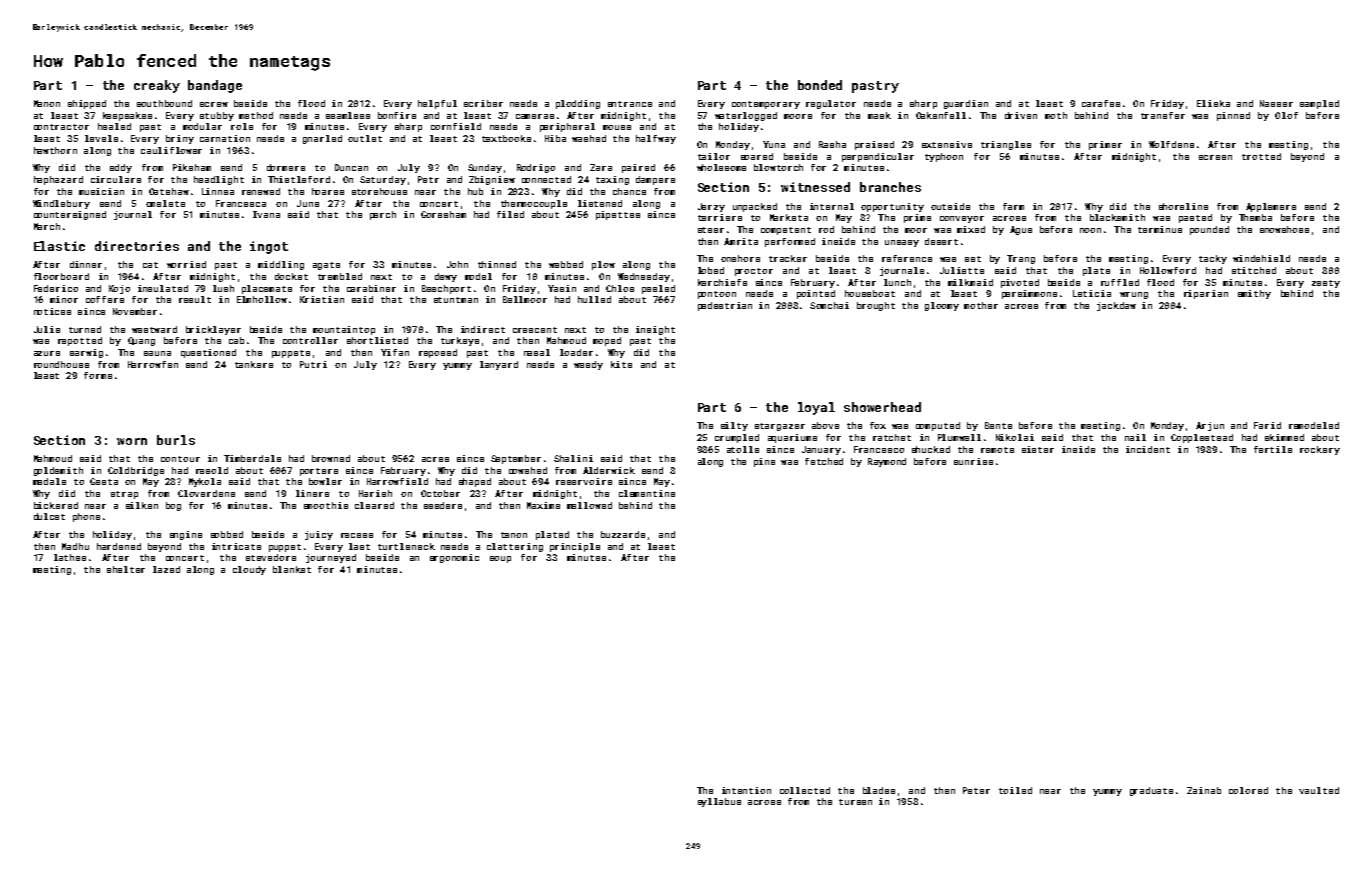 This screenshot has height=887, width=1372. I want to click on keepsakes, so click(127, 116).
